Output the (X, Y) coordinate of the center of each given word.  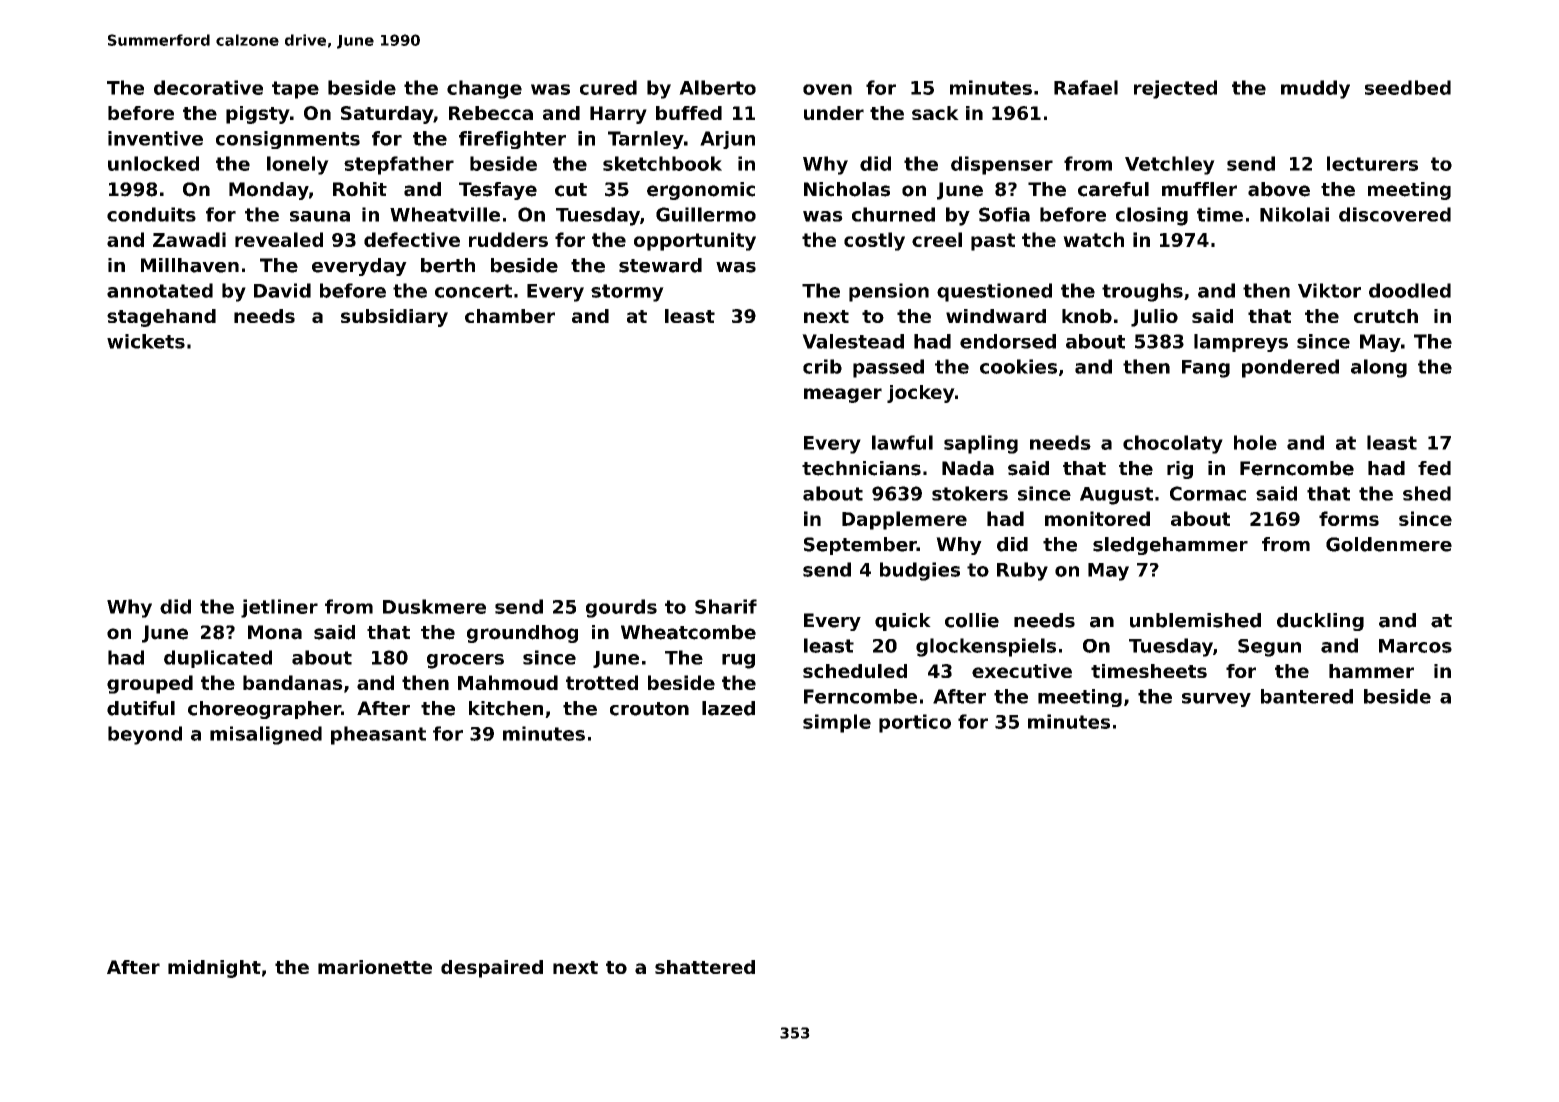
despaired (492, 969)
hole (1255, 442)
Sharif (726, 606)
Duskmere (434, 606)
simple (837, 723)
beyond (145, 735)
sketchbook (662, 163)
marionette (375, 967)
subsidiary (394, 318)
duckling (1320, 622)
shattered (705, 967)
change (484, 89)
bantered (1307, 696)
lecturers (1372, 163)
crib (822, 366)
